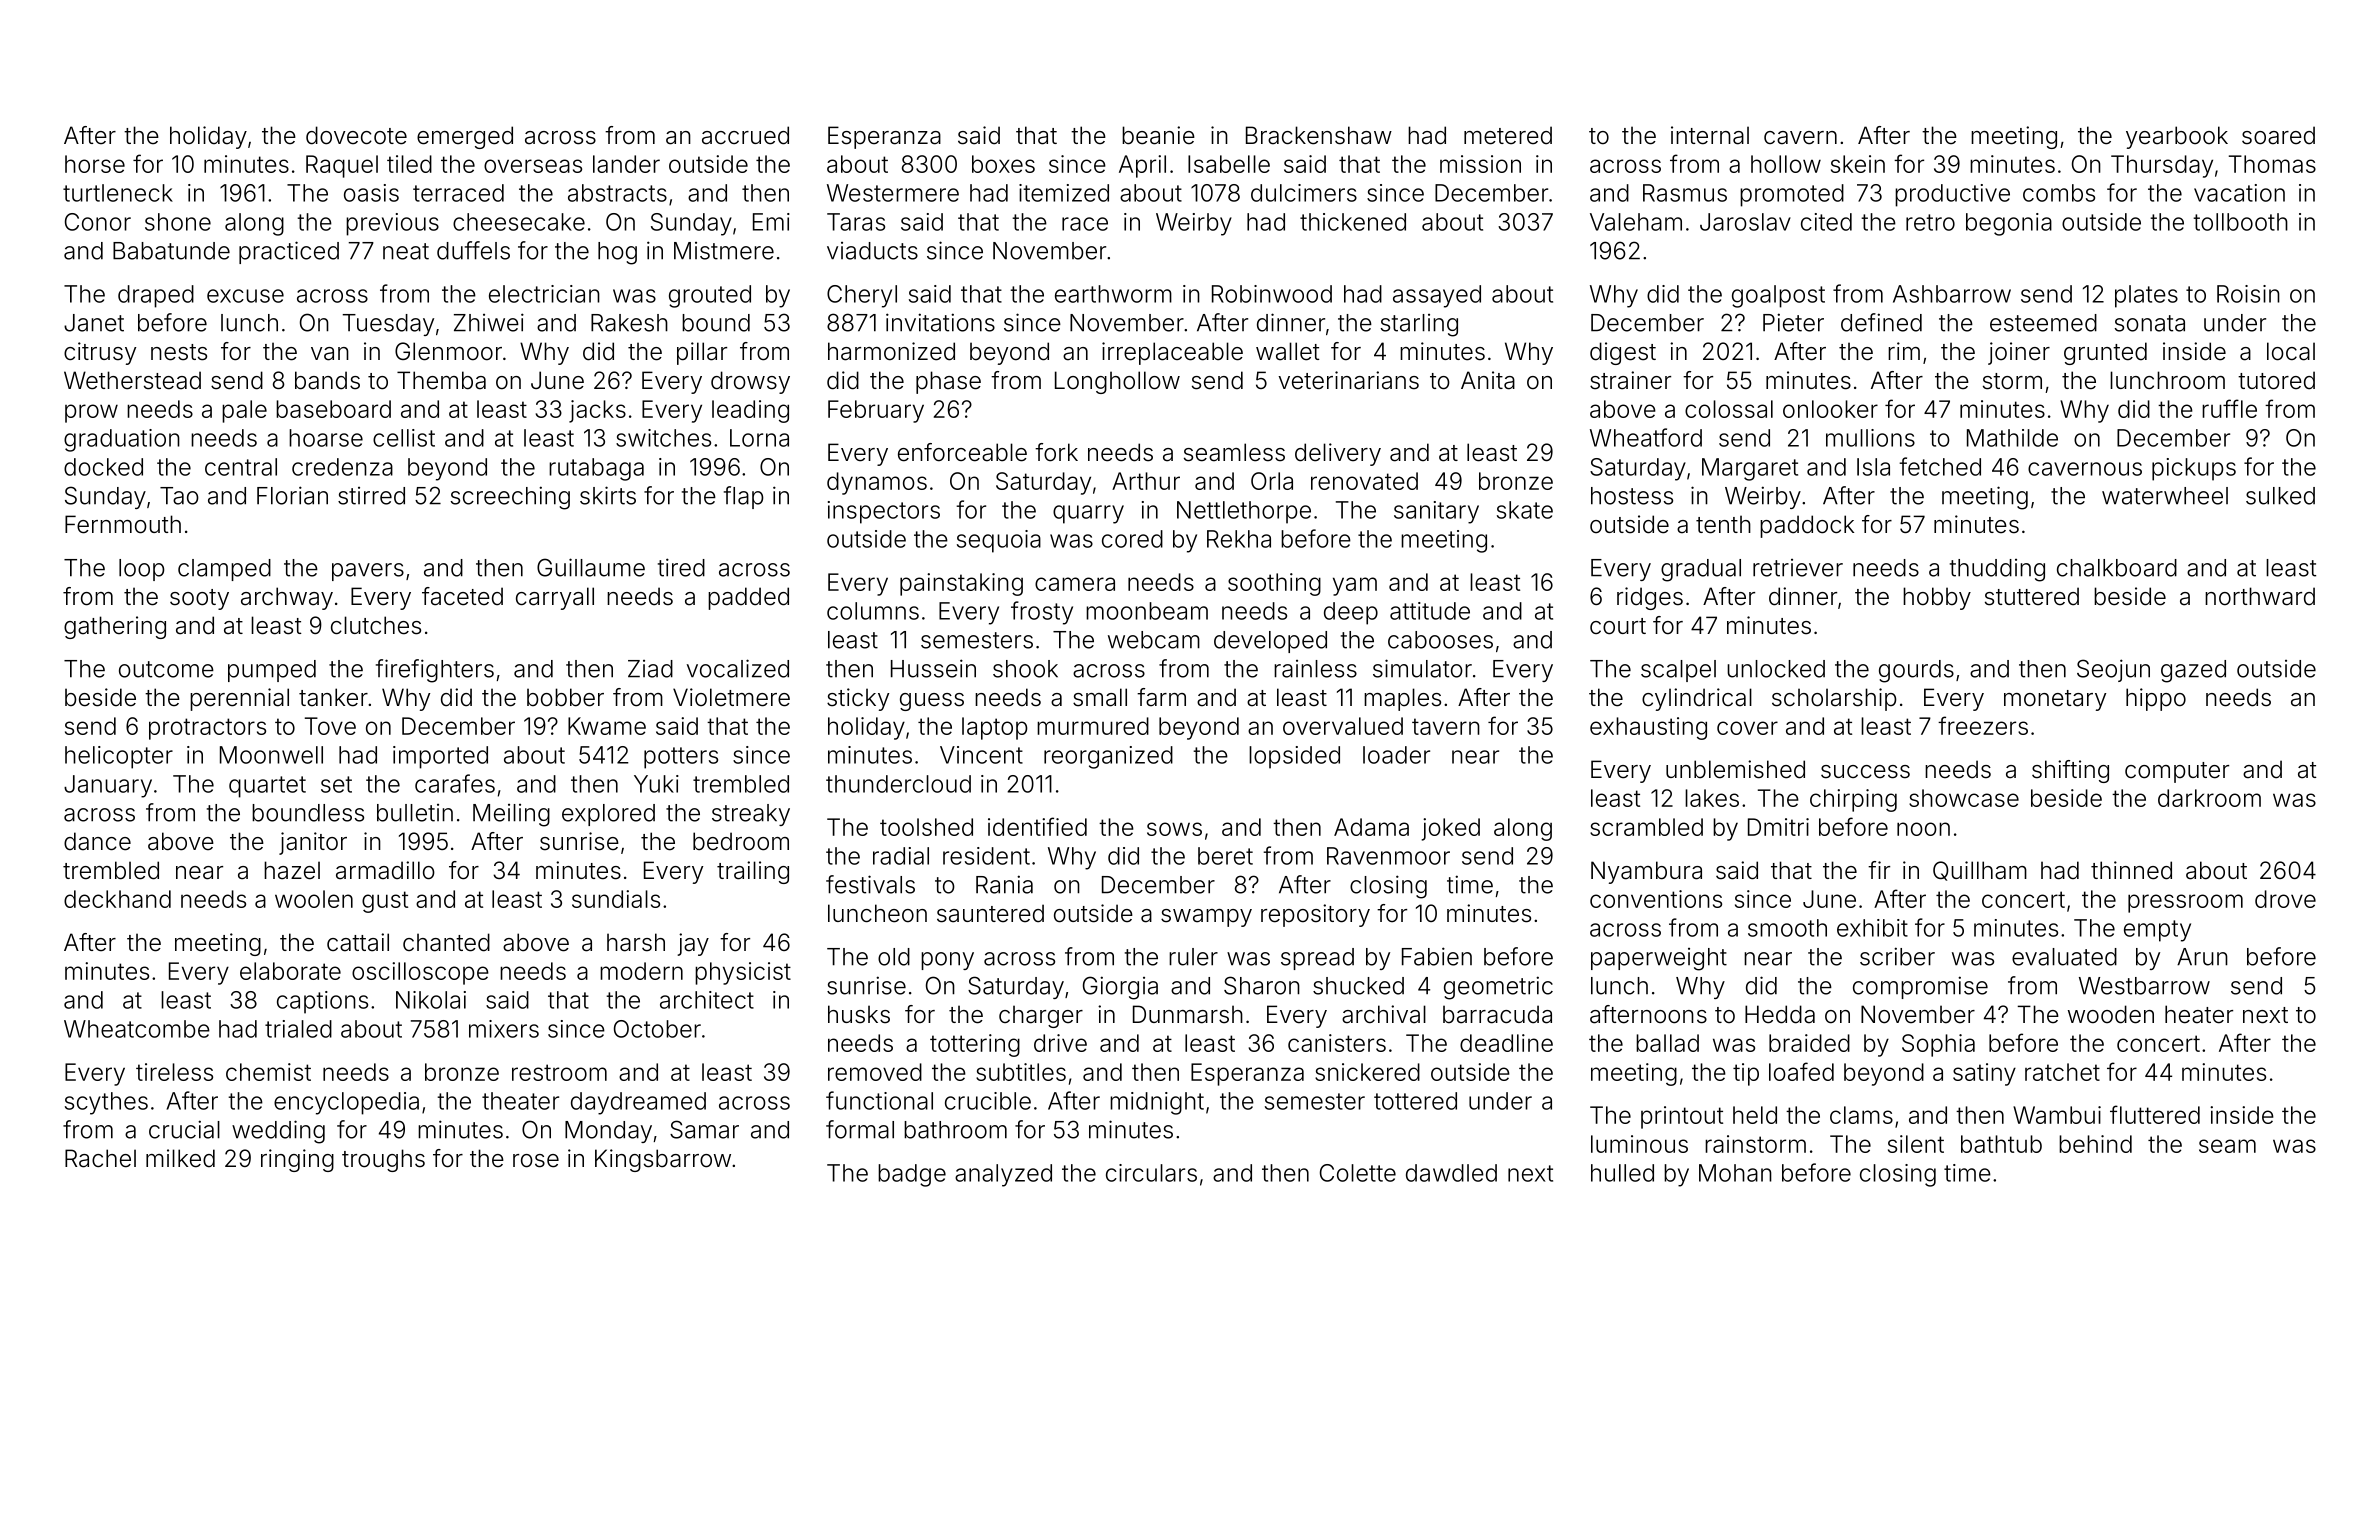 The width and height of the page is (2380, 1540). What do you see at coordinates (1142, 166) in the page?
I see `April` at bounding box center [1142, 166].
